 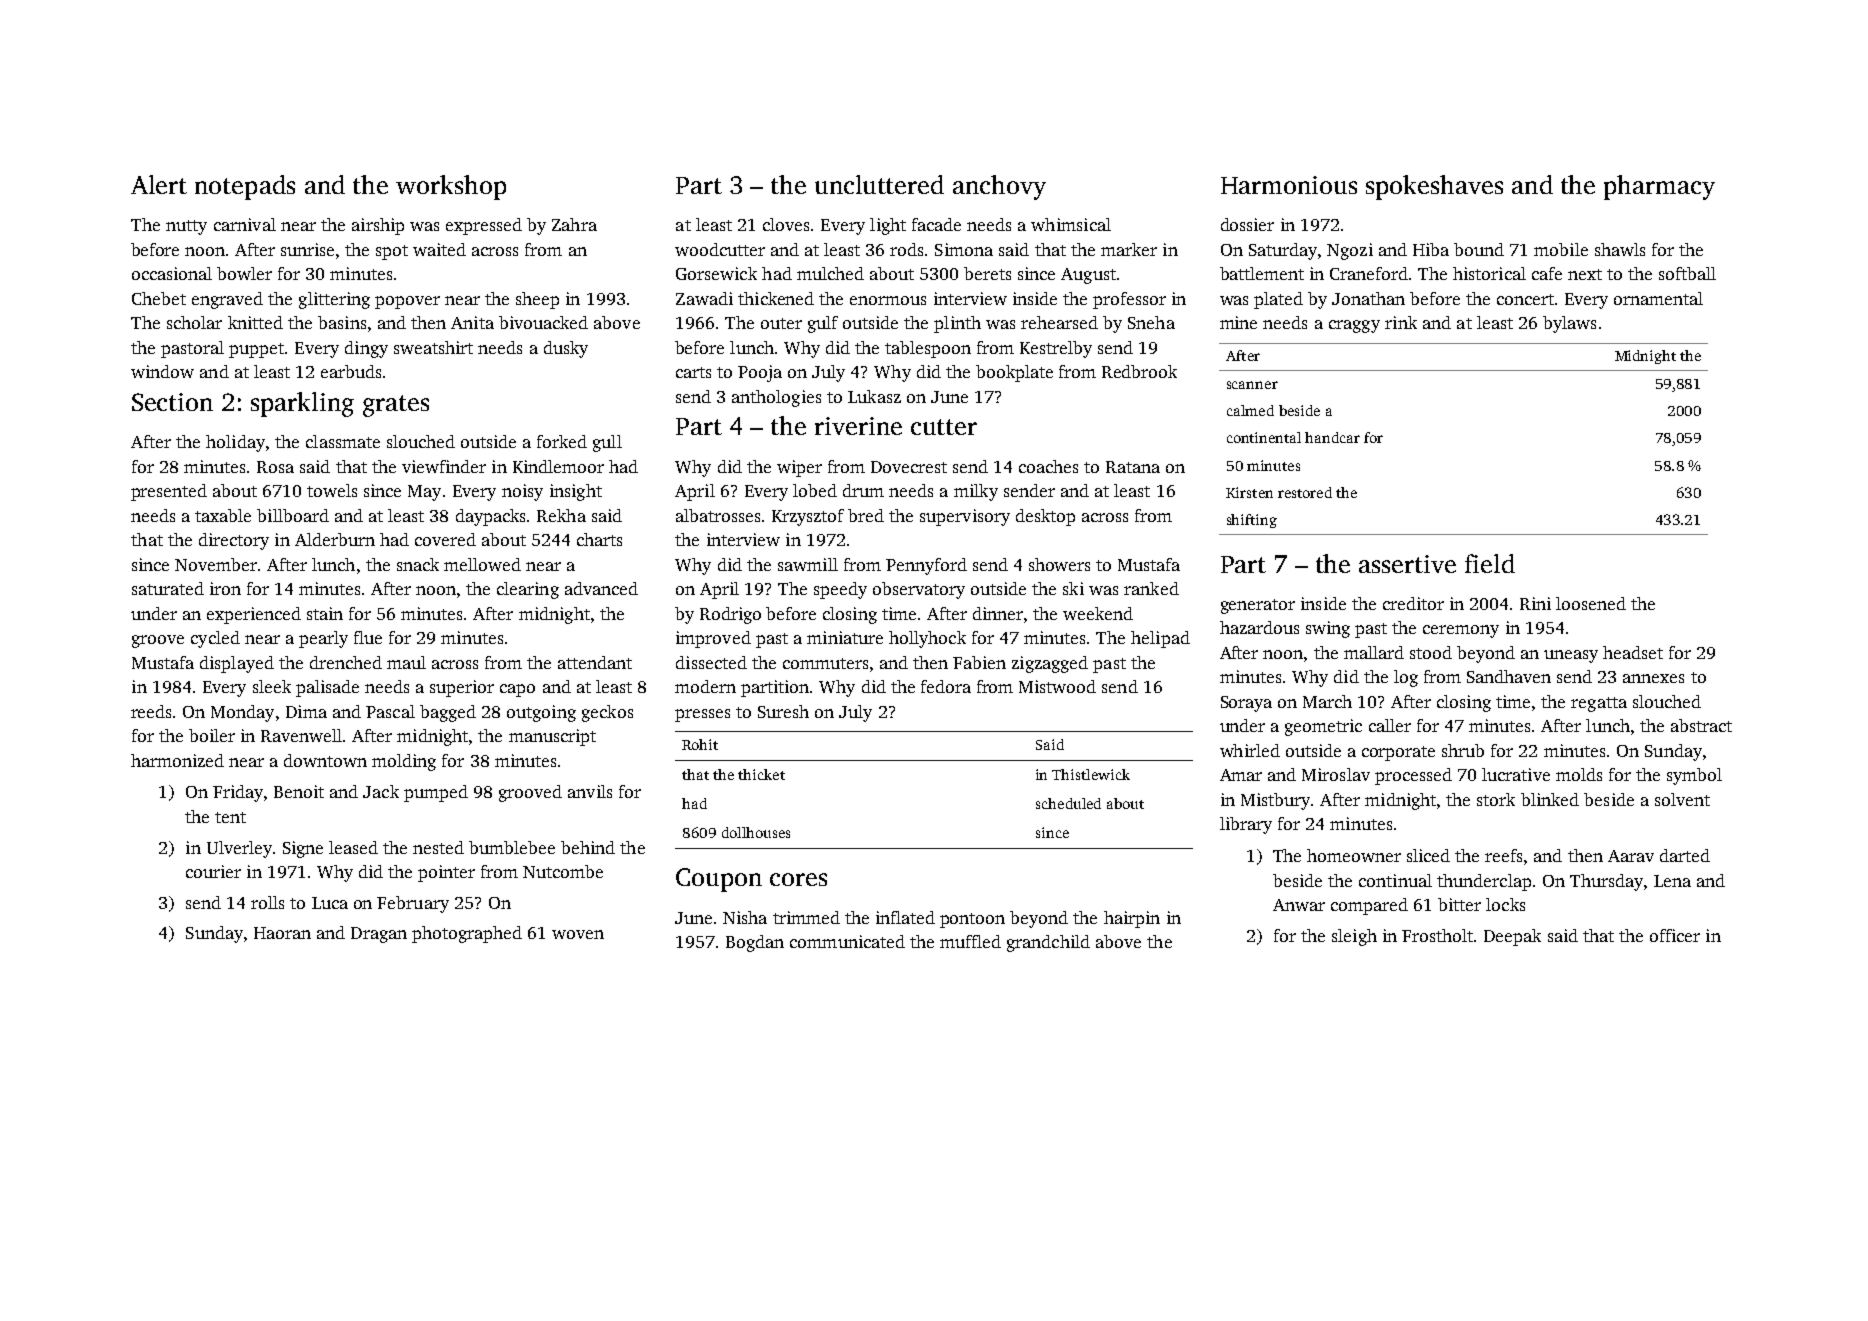 What do you see at coordinates (1246, 704) in the image?
I see `Soraya` at bounding box center [1246, 704].
